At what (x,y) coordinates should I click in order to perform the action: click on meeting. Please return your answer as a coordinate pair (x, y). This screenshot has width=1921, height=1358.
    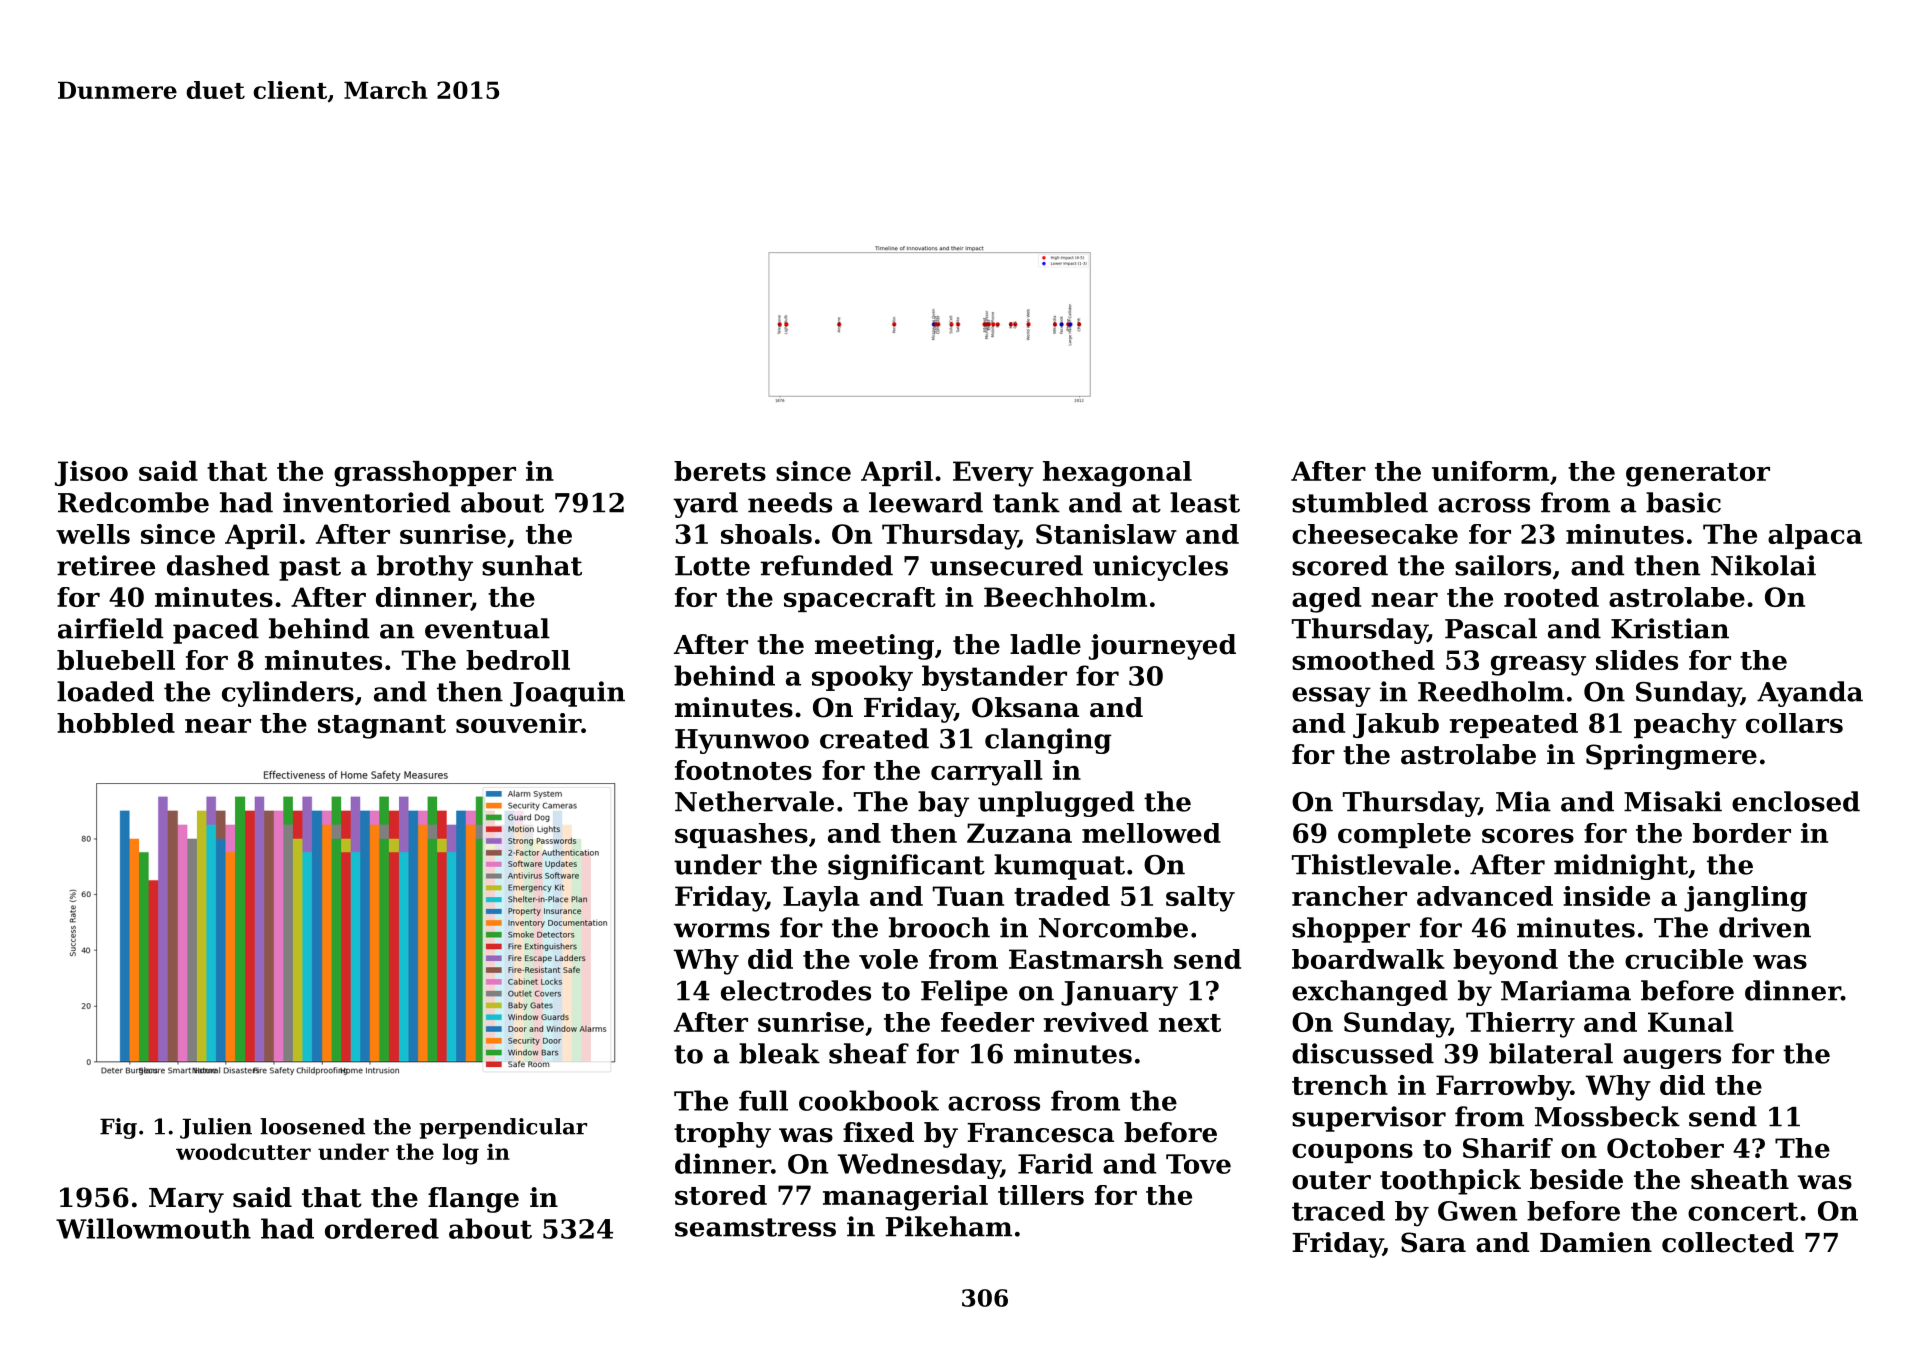
    Looking at the image, I should click on (874, 647).
